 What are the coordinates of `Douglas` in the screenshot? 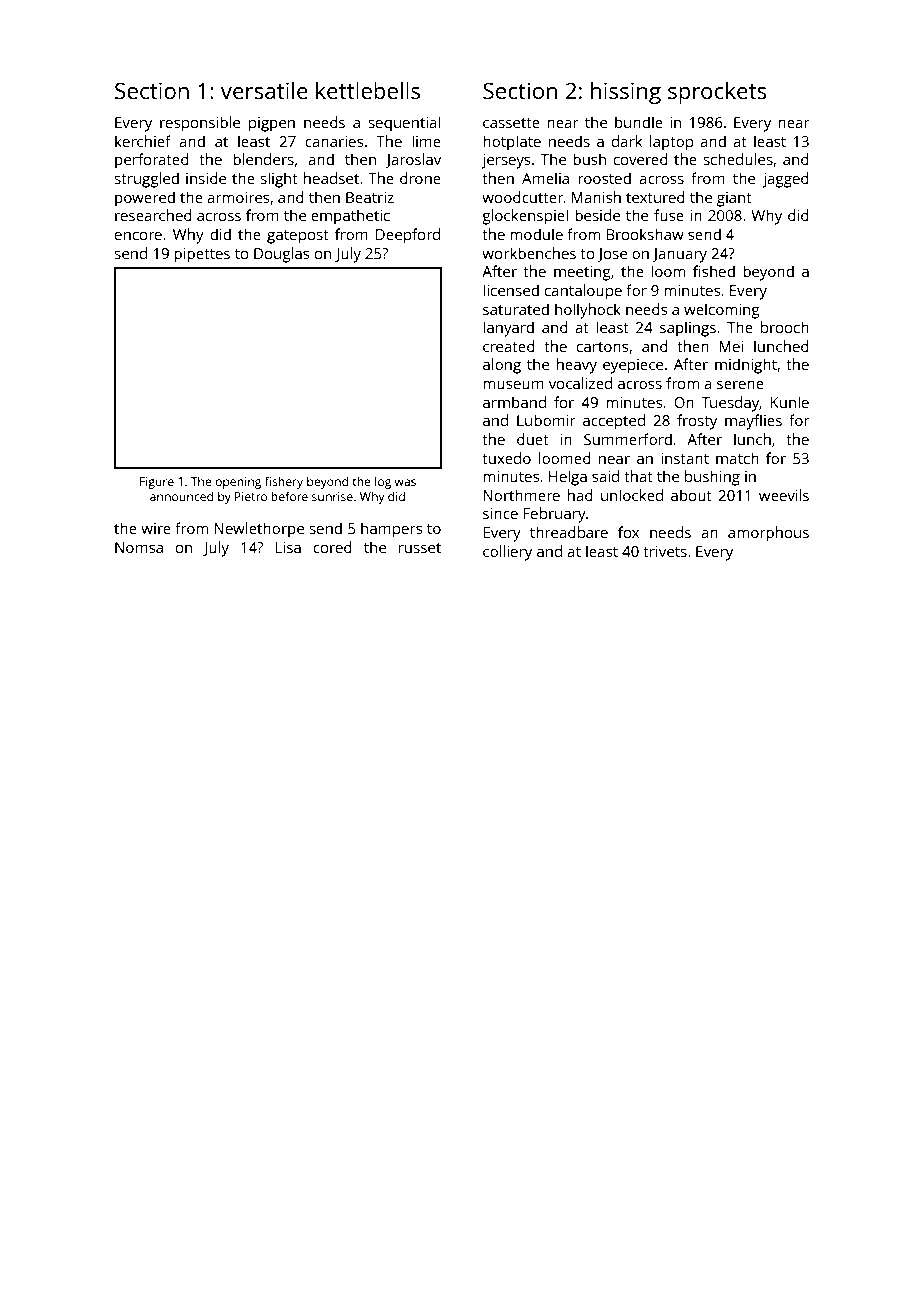 It's located at (281, 255).
